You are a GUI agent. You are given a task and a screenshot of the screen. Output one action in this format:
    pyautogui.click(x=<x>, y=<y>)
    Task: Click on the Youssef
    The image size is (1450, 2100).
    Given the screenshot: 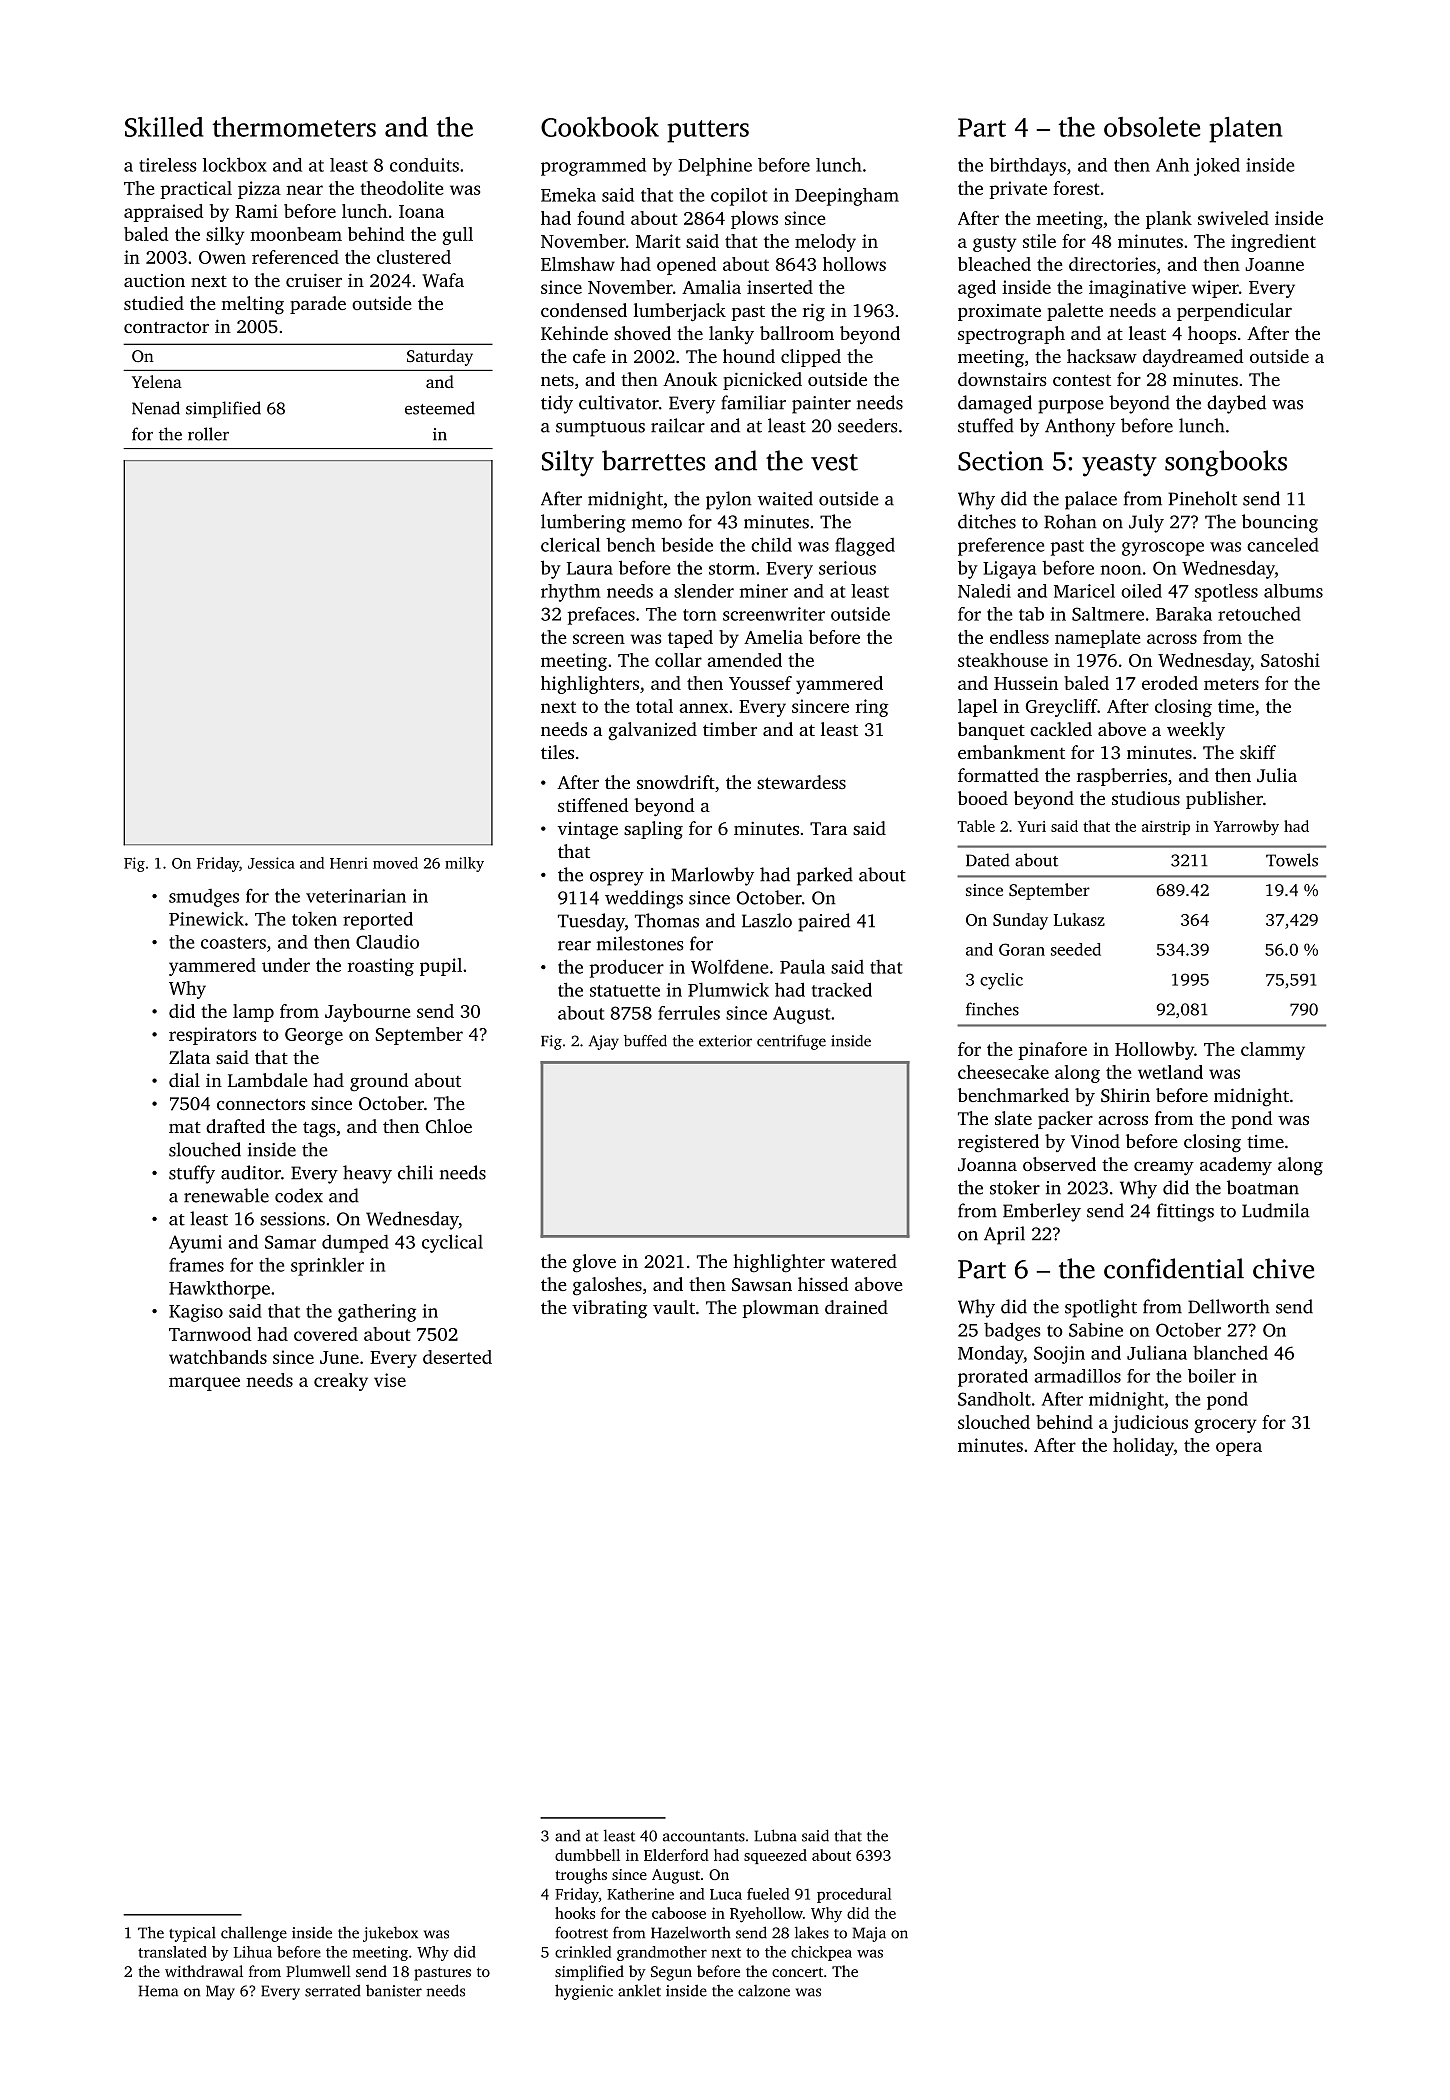 What is the action you would take?
    pyautogui.click(x=760, y=683)
